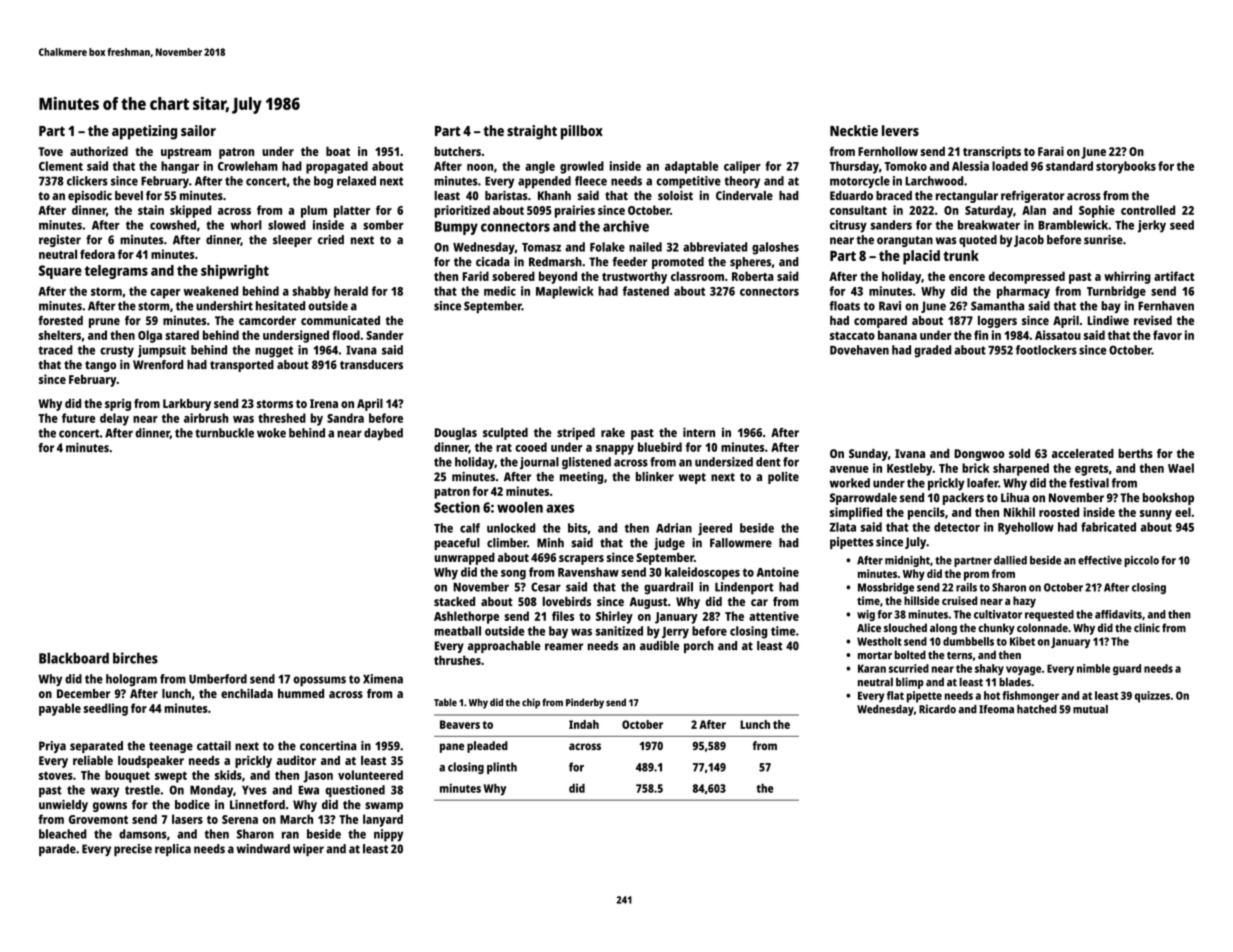 The height and width of the document is (952, 1233). I want to click on Saturday, so click(989, 211).
